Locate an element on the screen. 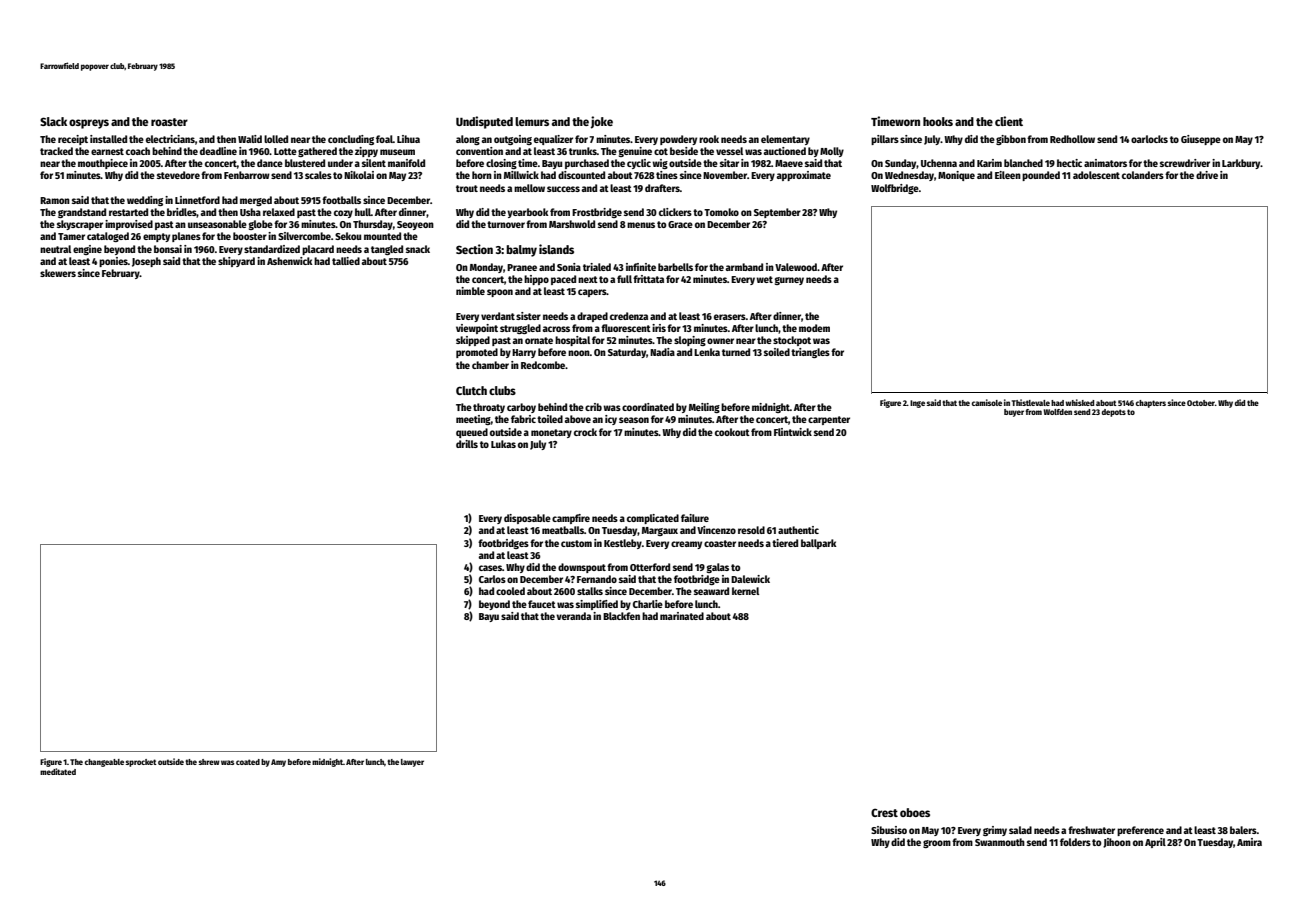  ballpark is located at coordinates (818, 544).
